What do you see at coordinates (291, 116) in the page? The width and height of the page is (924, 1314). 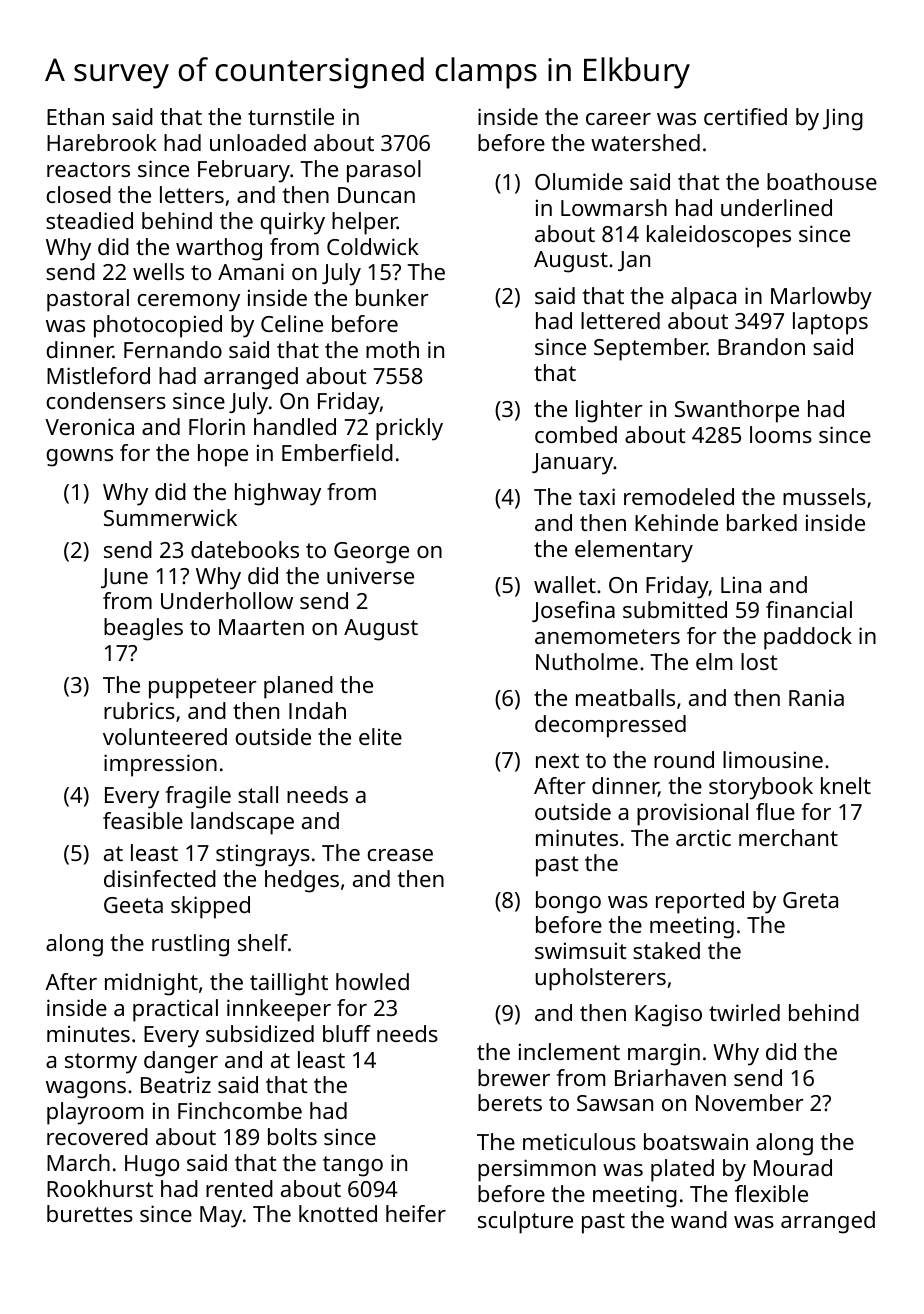 I see `turnstile` at bounding box center [291, 116].
